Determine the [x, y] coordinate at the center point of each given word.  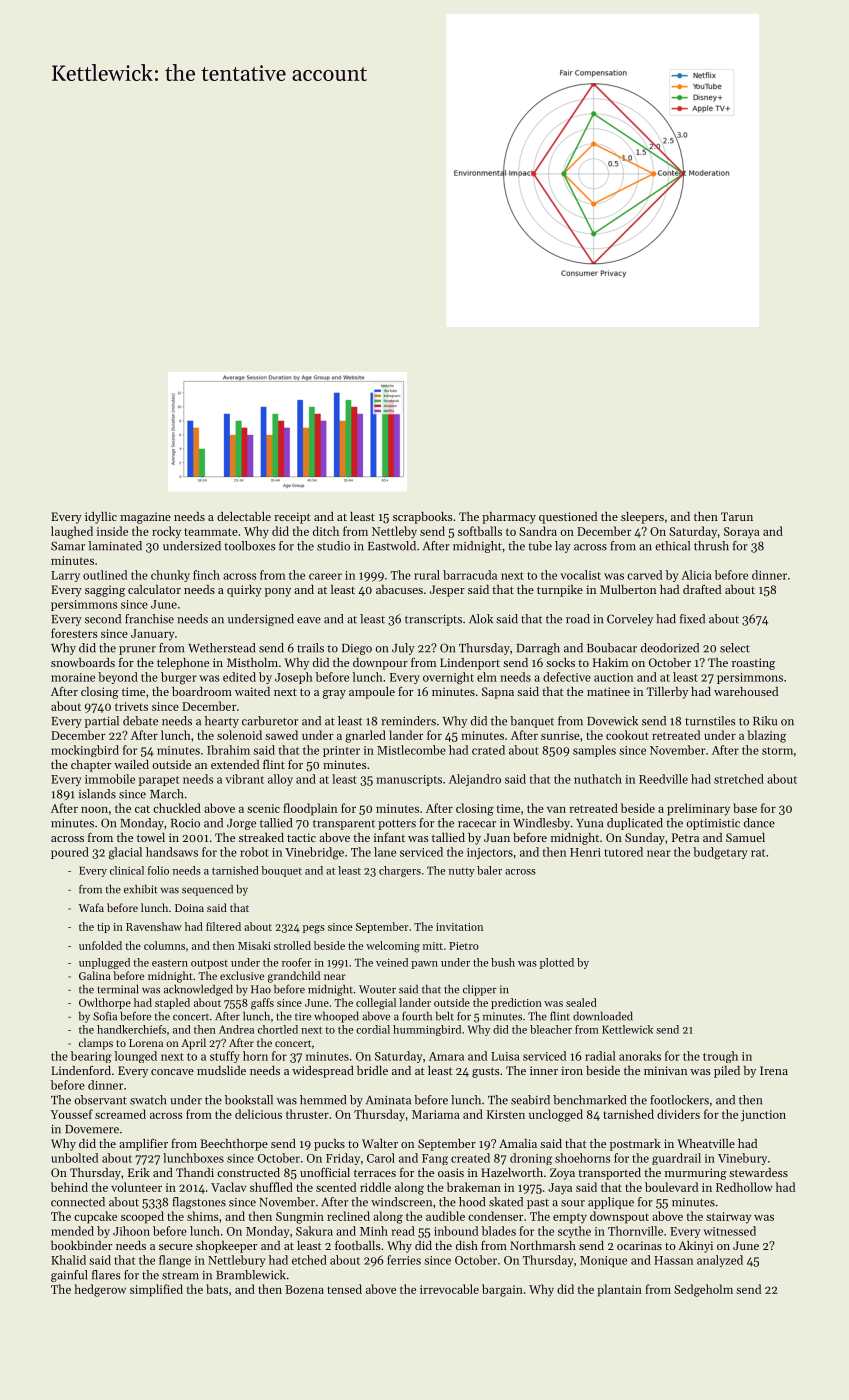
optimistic [713, 824]
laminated [115, 546]
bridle [372, 1070]
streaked [261, 837]
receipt [292, 518]
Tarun [737, 516]
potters [397, 825]
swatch [148, 1100]
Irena [774, 1070]
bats [217, 1289]
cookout [627, 735]
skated [506, 1202]
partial [102, 722]
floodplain [310, 809]
